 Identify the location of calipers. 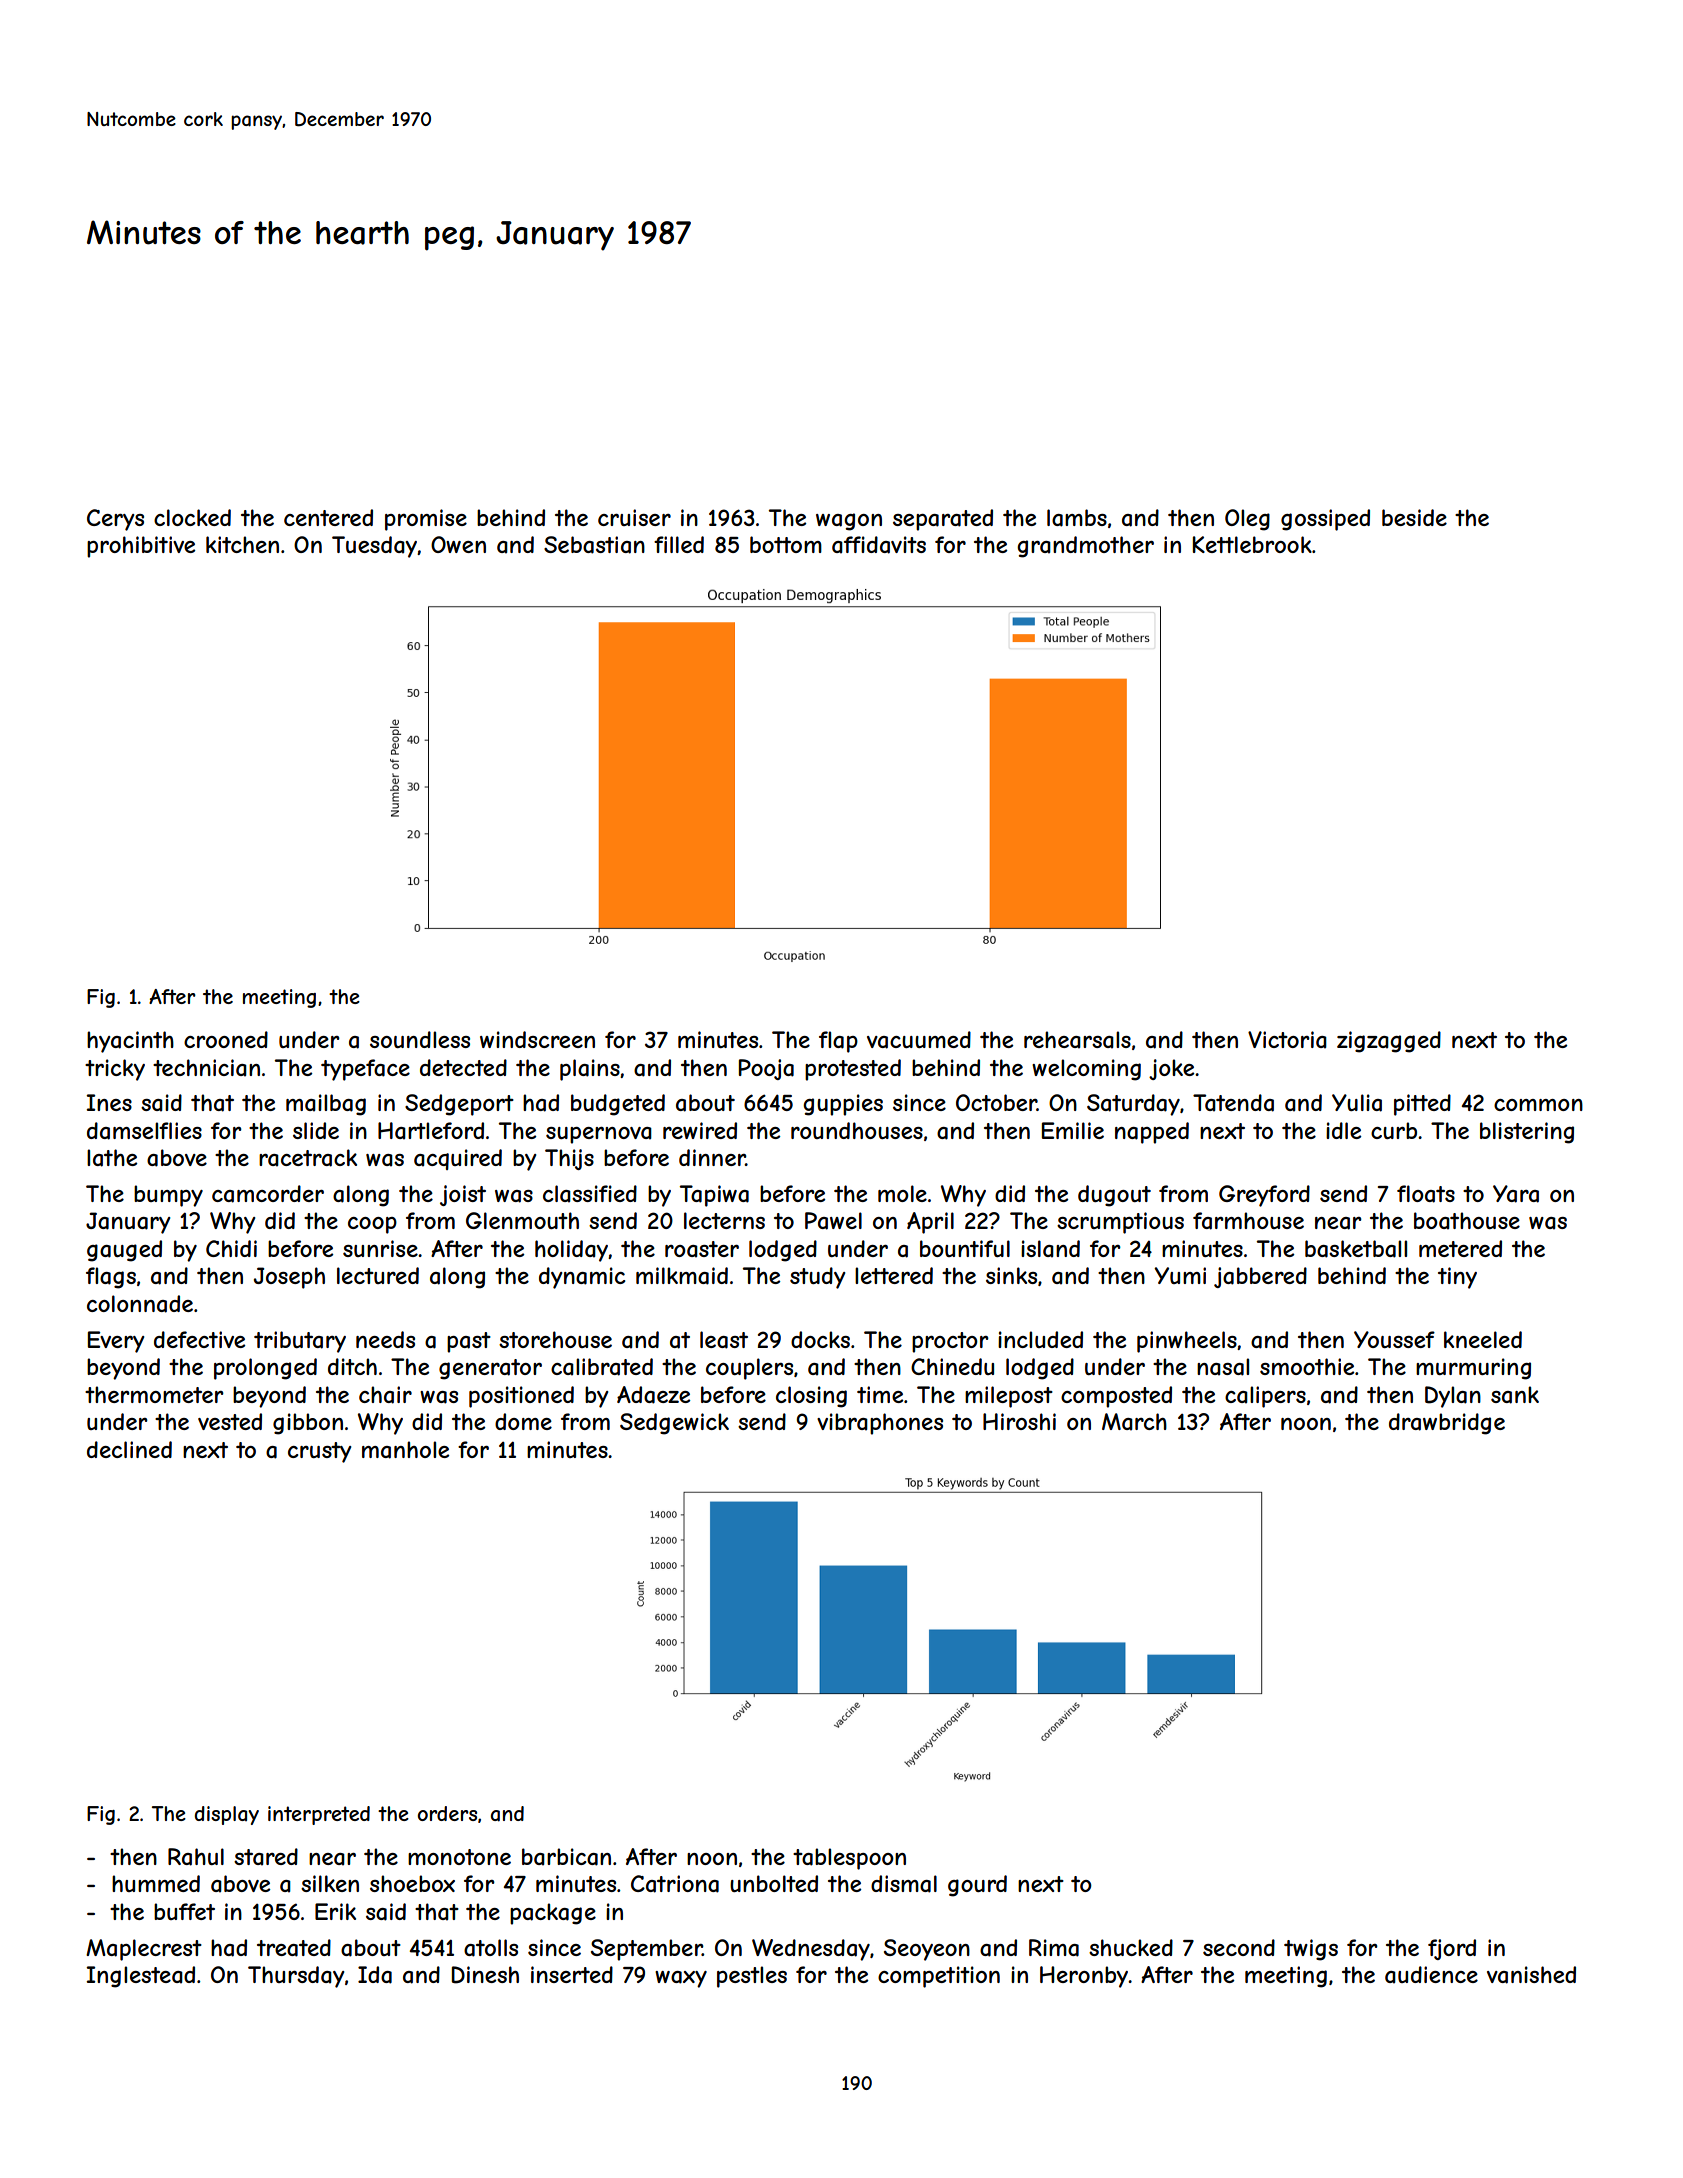
(1265, 1397).
